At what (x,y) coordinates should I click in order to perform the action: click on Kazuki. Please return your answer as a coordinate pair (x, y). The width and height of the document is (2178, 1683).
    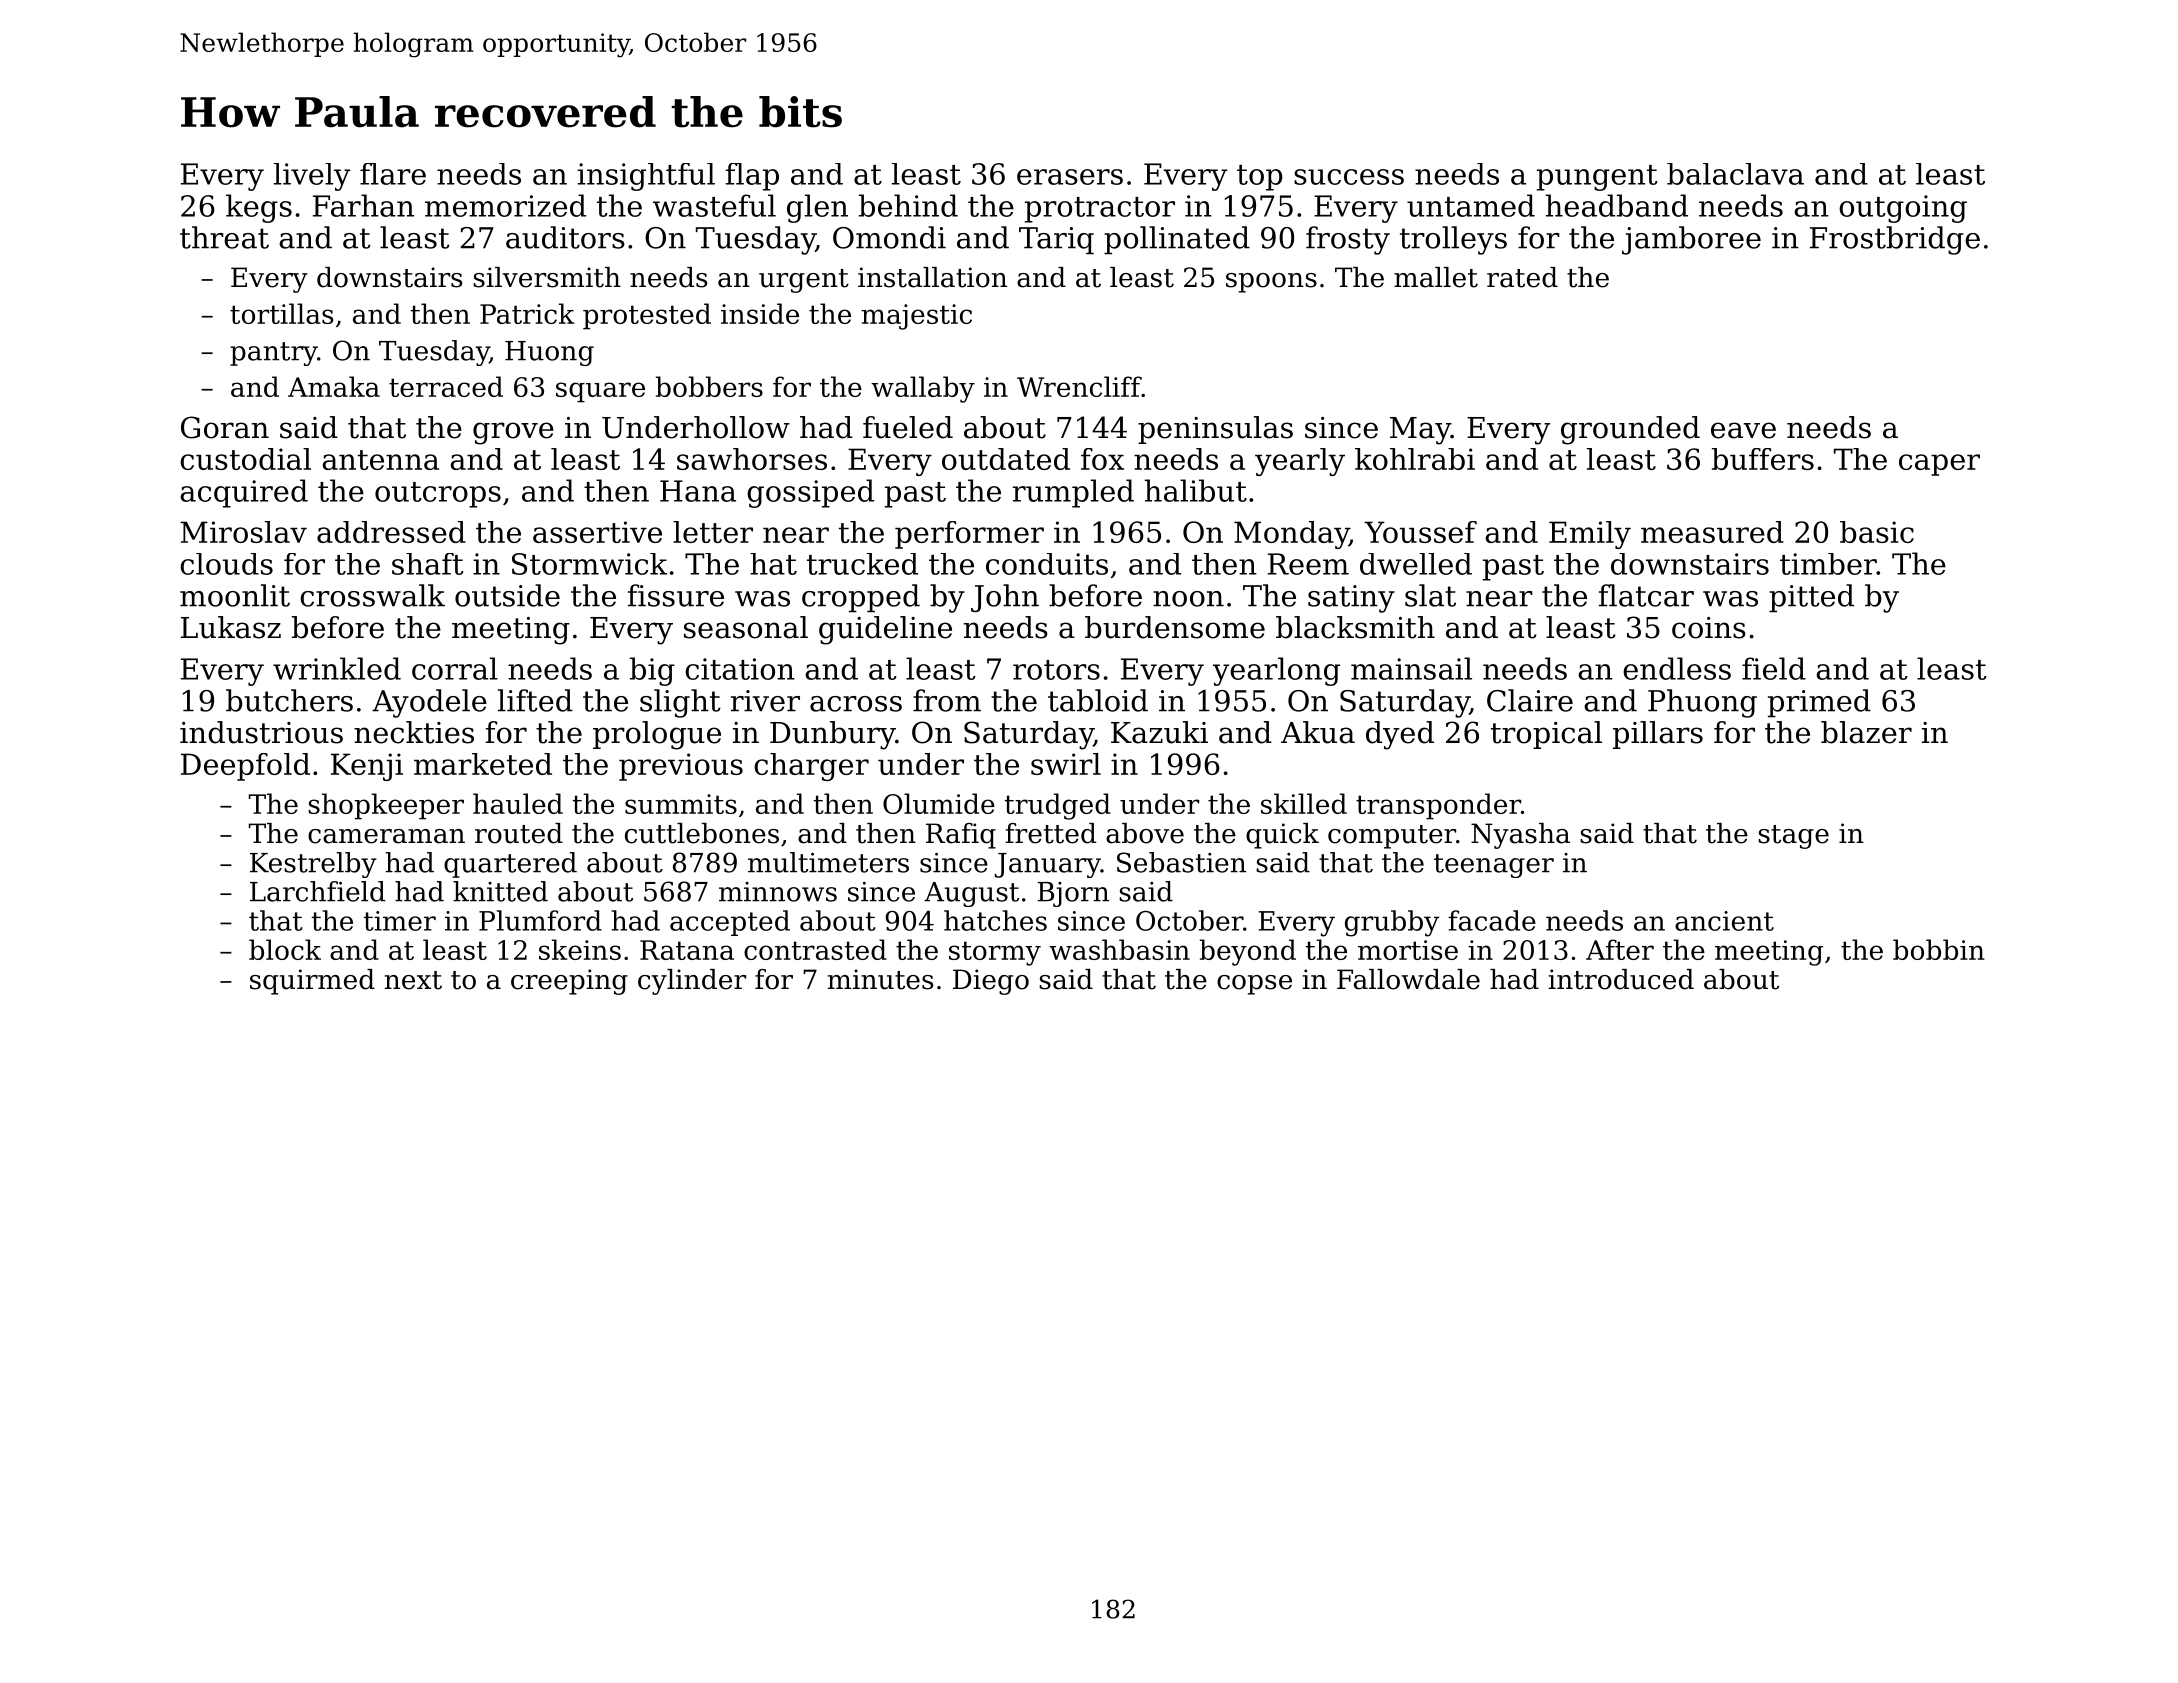
    Looking at the image, I should click on (1159, 732).
